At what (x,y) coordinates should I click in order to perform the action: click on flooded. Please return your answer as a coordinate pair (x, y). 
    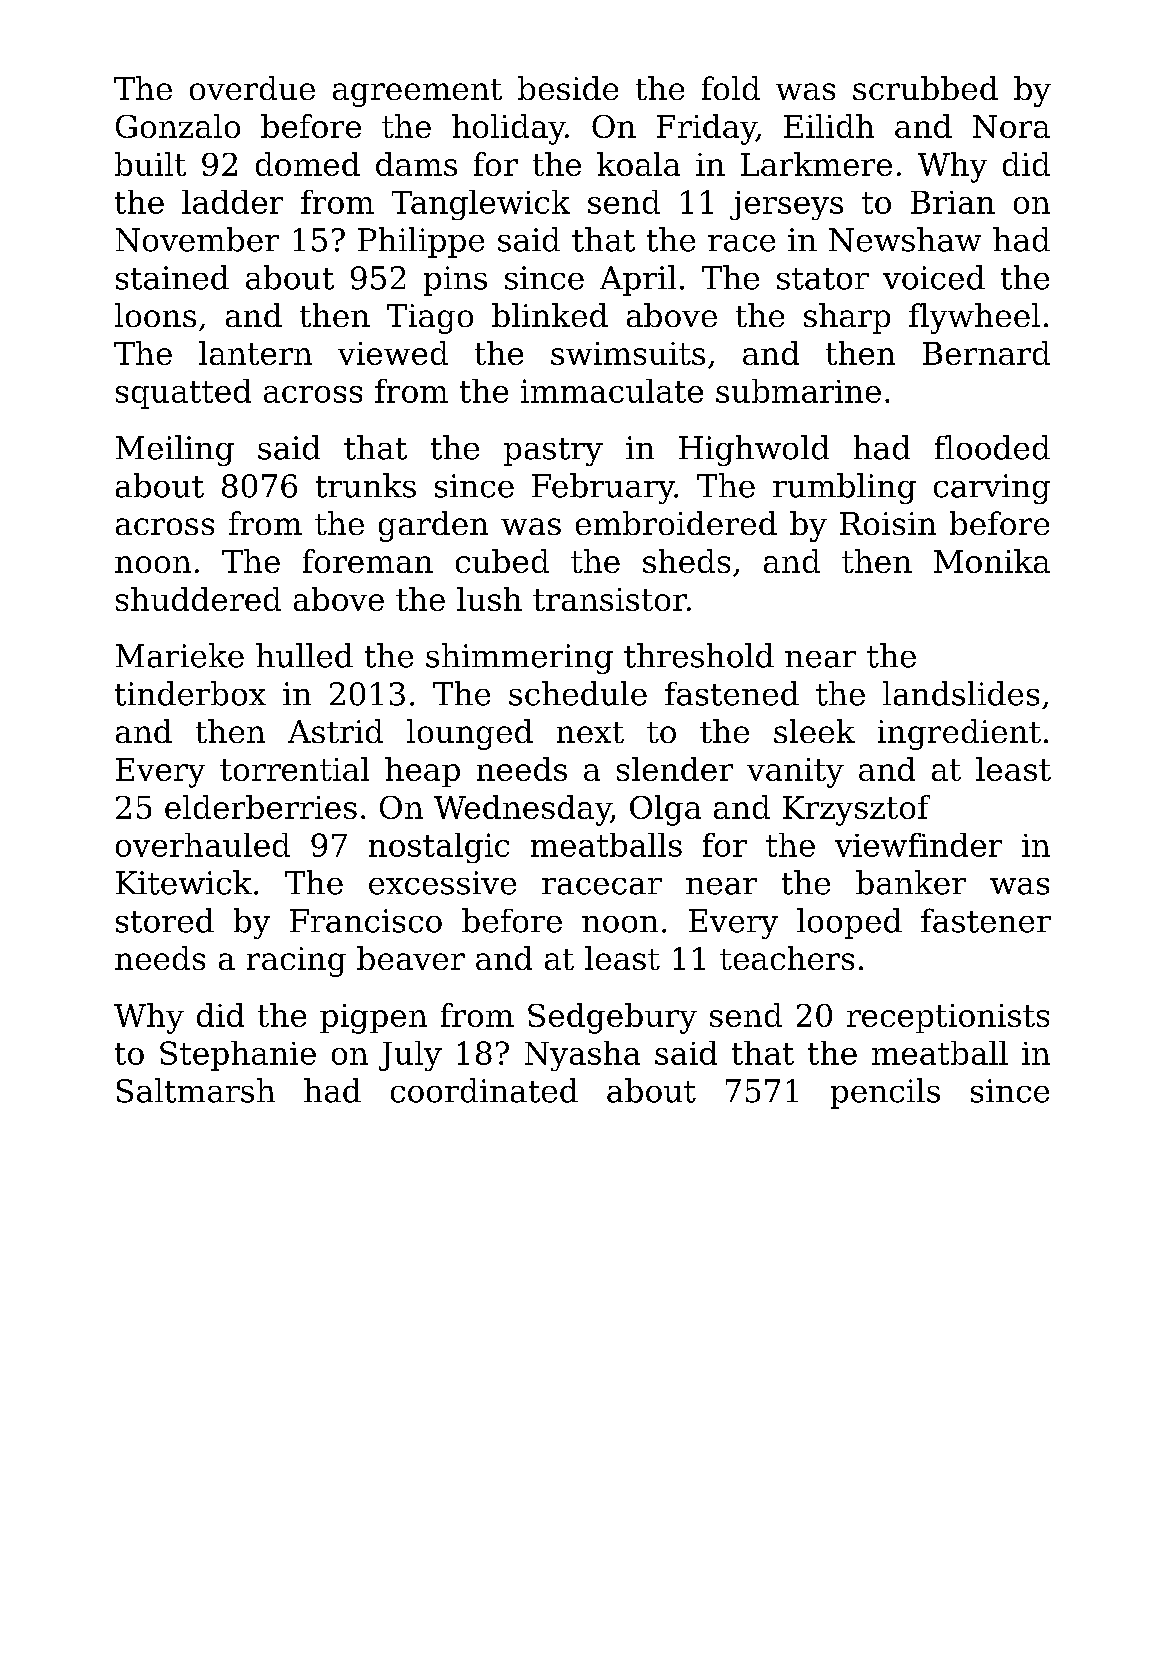
    Looking at the image, I should click on (992, 447).
